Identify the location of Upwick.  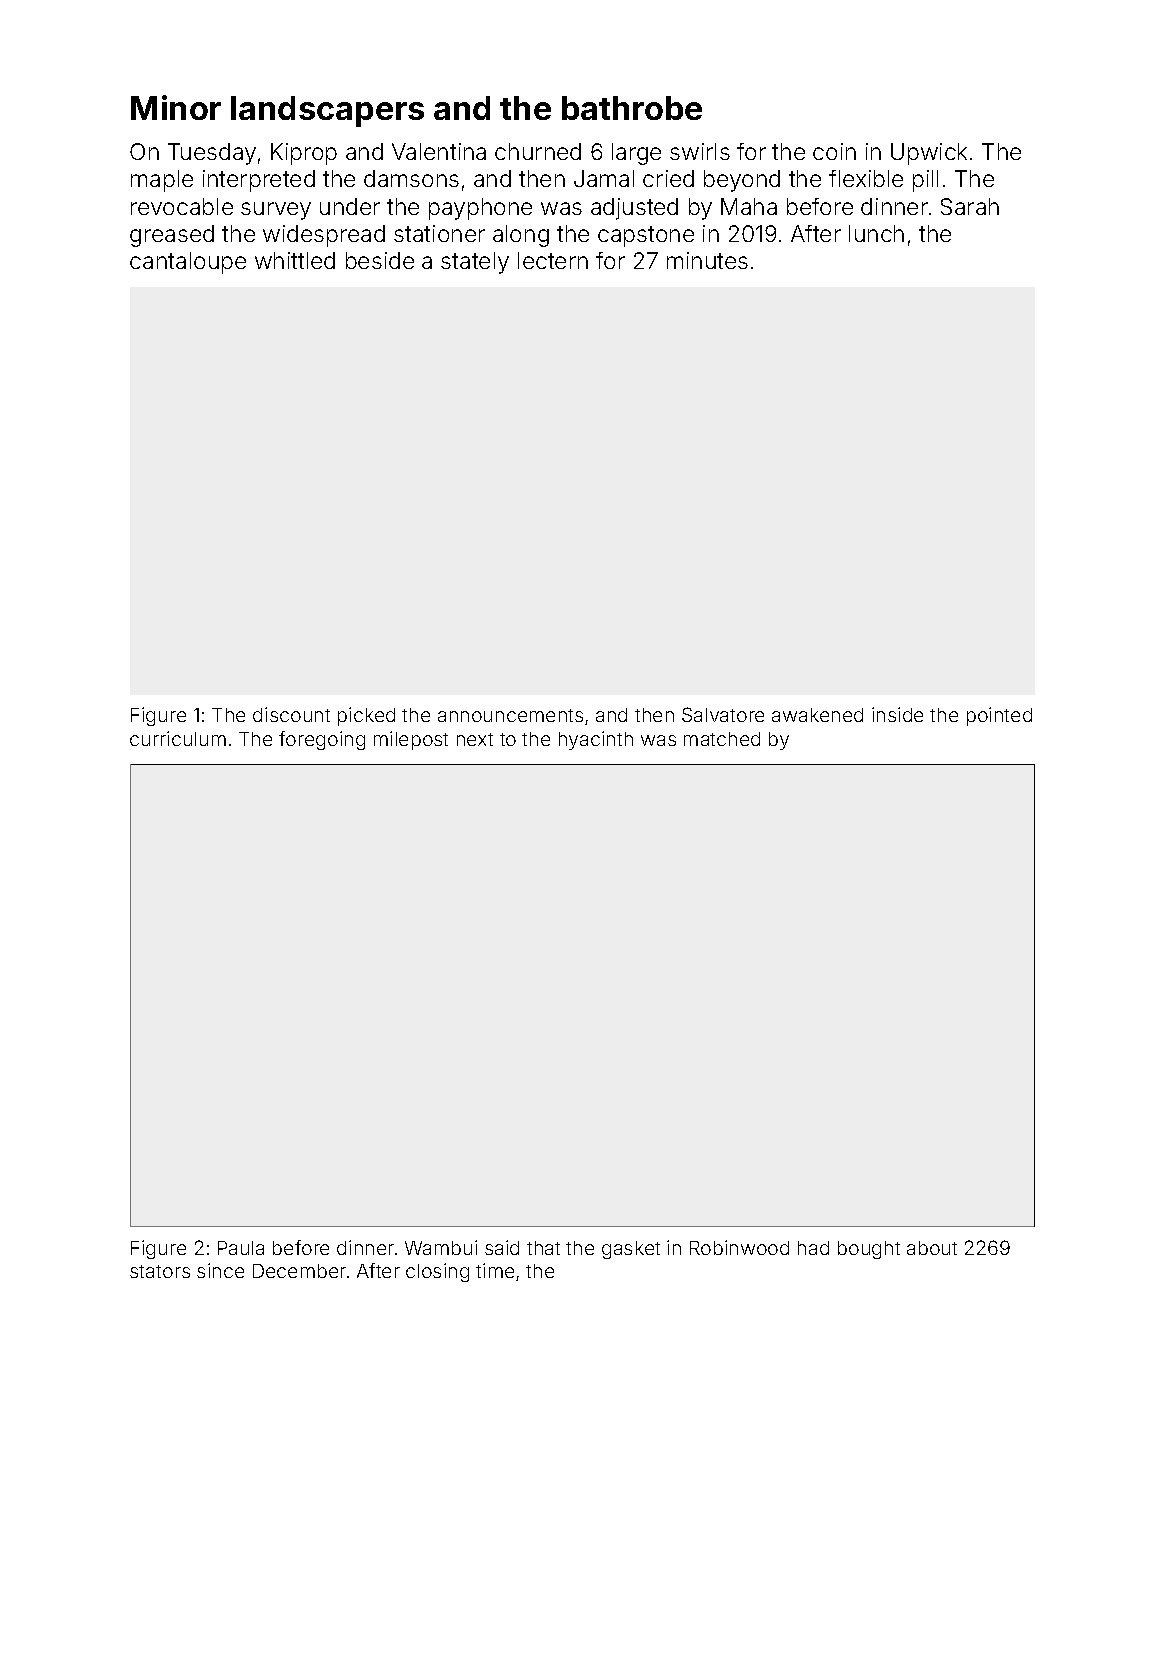
(929, 154).
